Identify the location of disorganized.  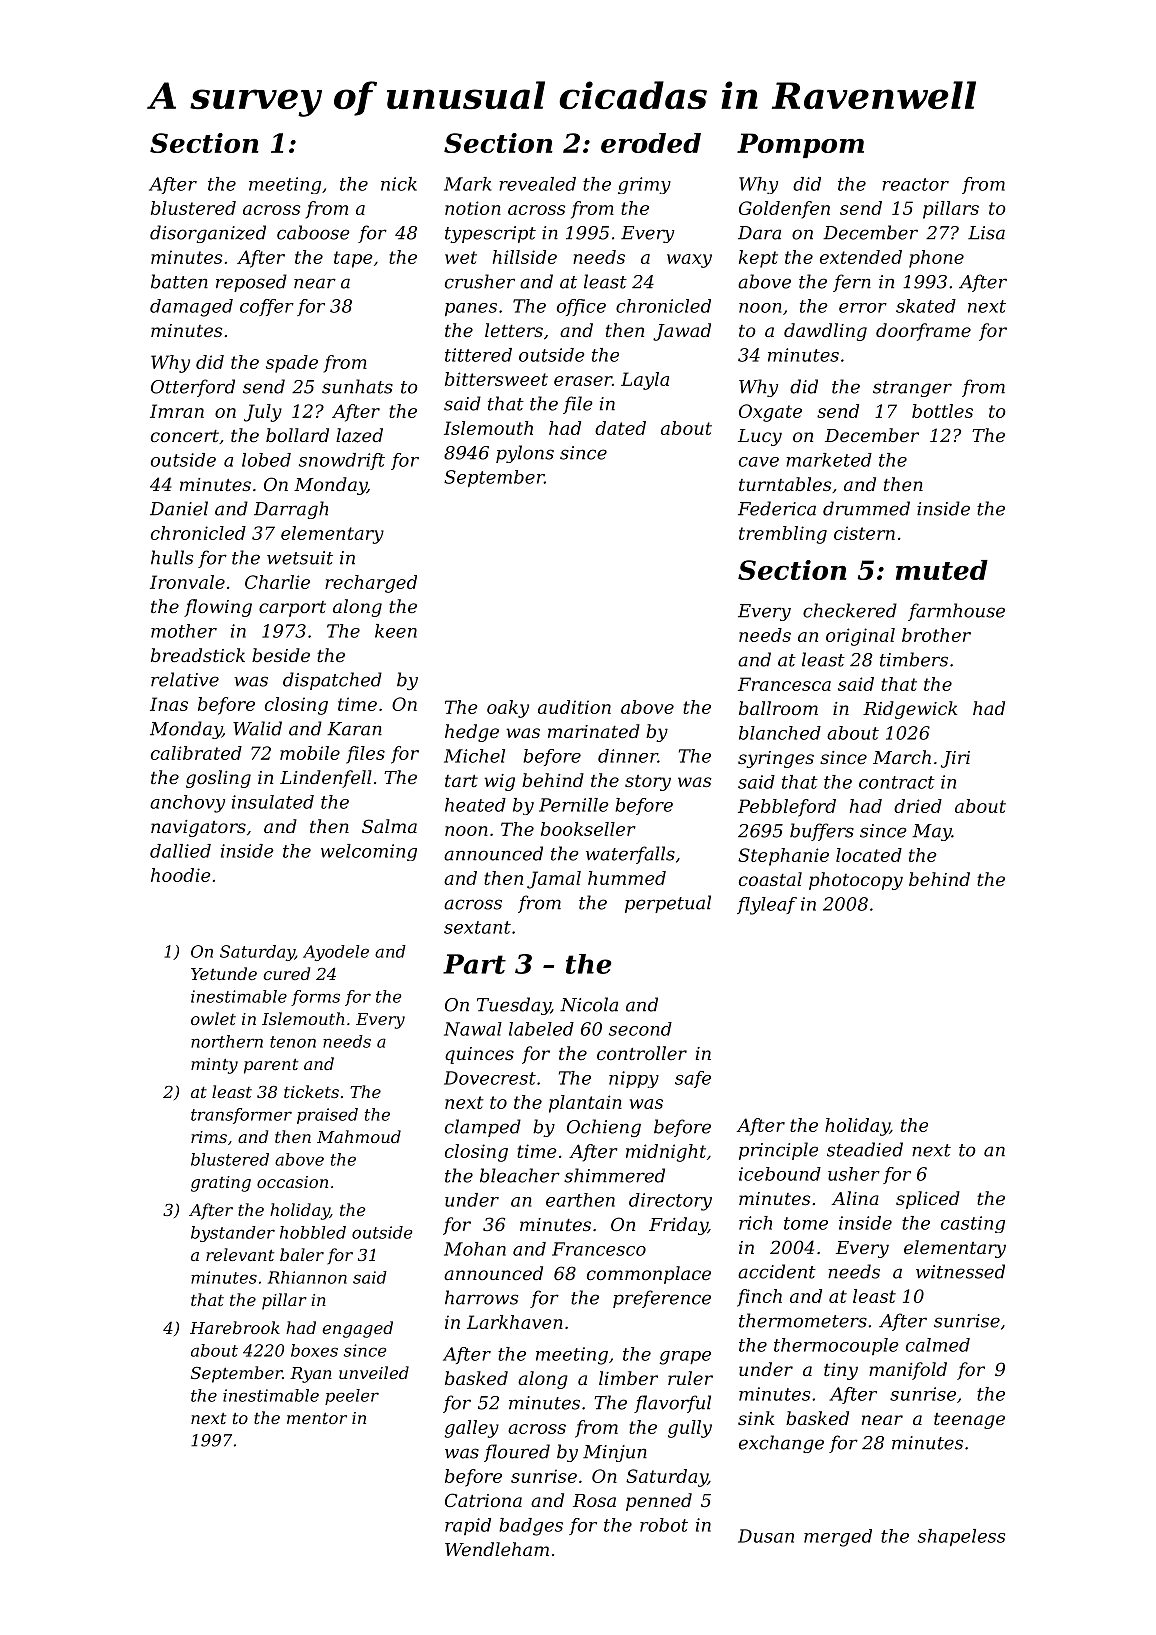
(208, 234).
